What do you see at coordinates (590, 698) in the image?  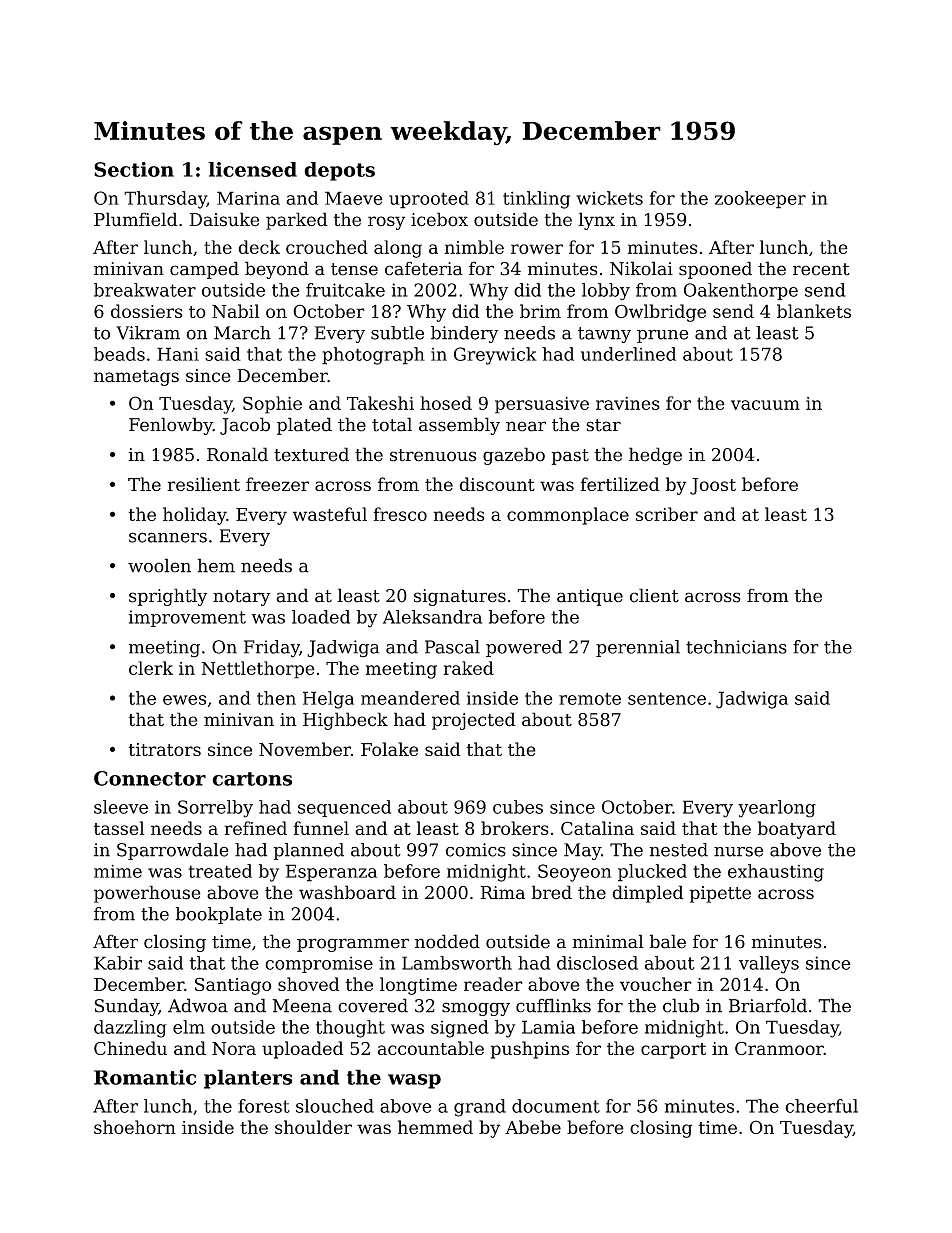 I see `remote` at bounding box center [590, 698].
